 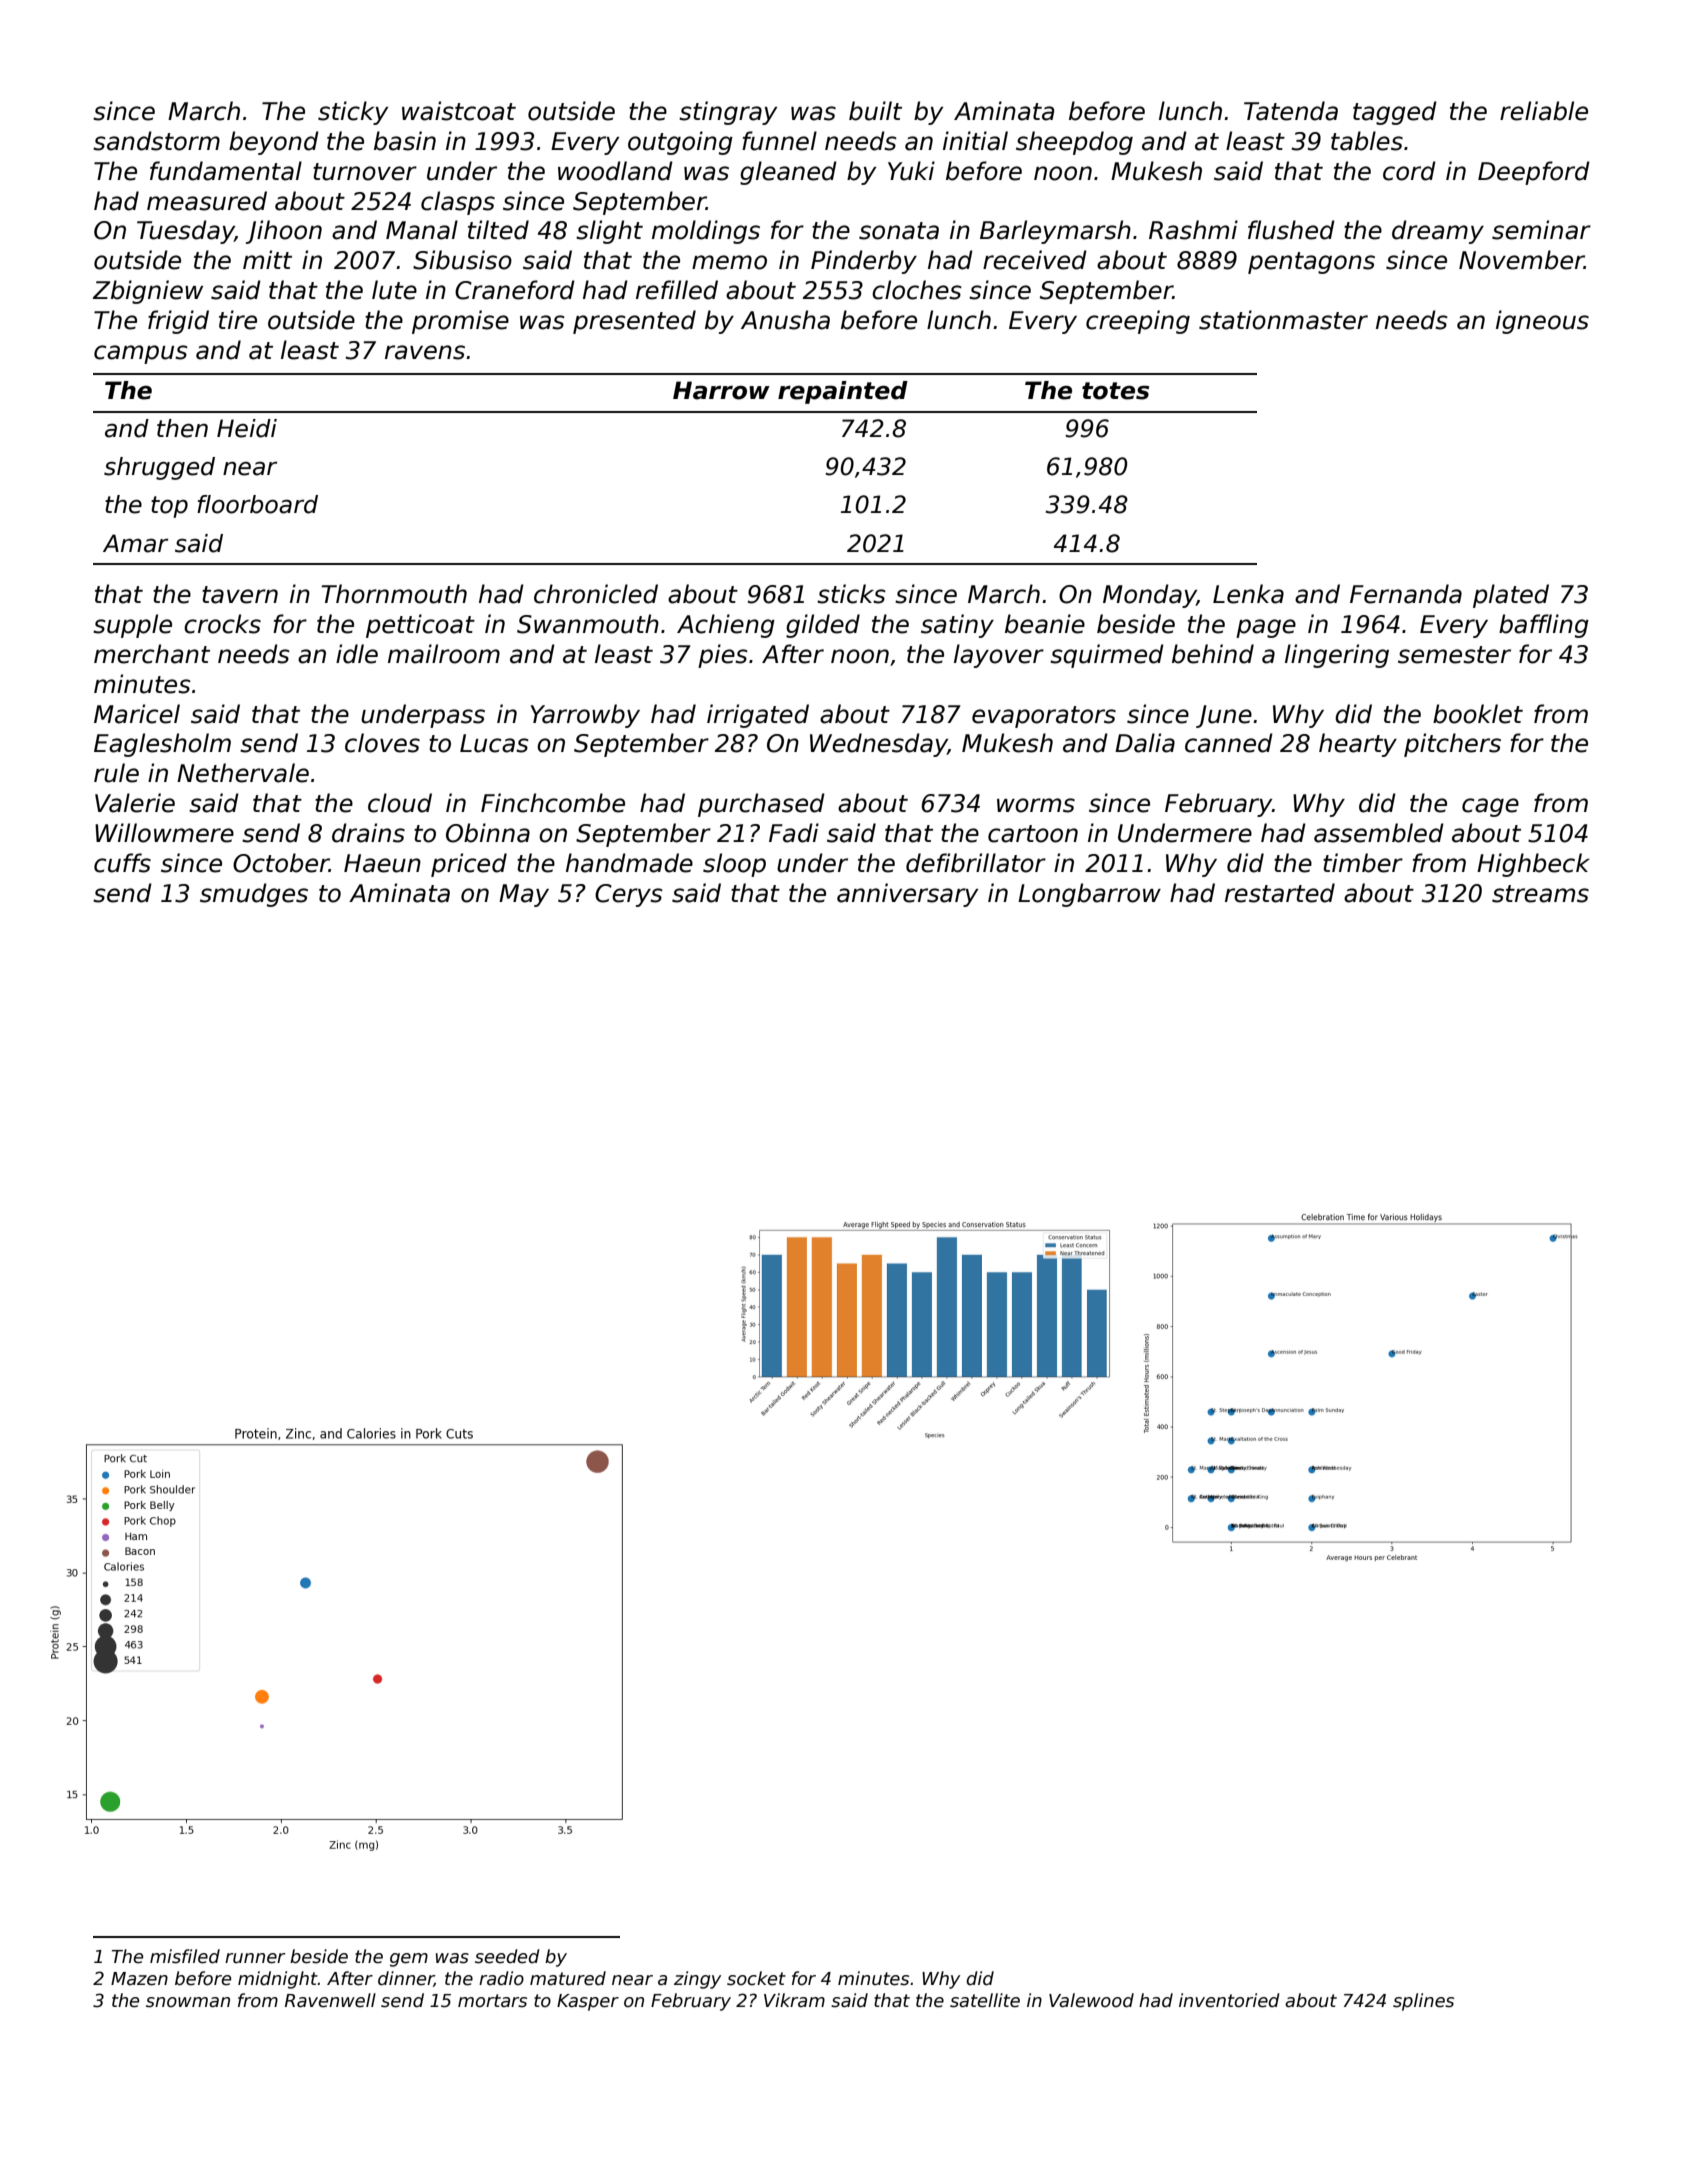 What do you see at coordinates (1283, 320) in the document?
I see `stationmaster` at bounding box center [1283, 320].
